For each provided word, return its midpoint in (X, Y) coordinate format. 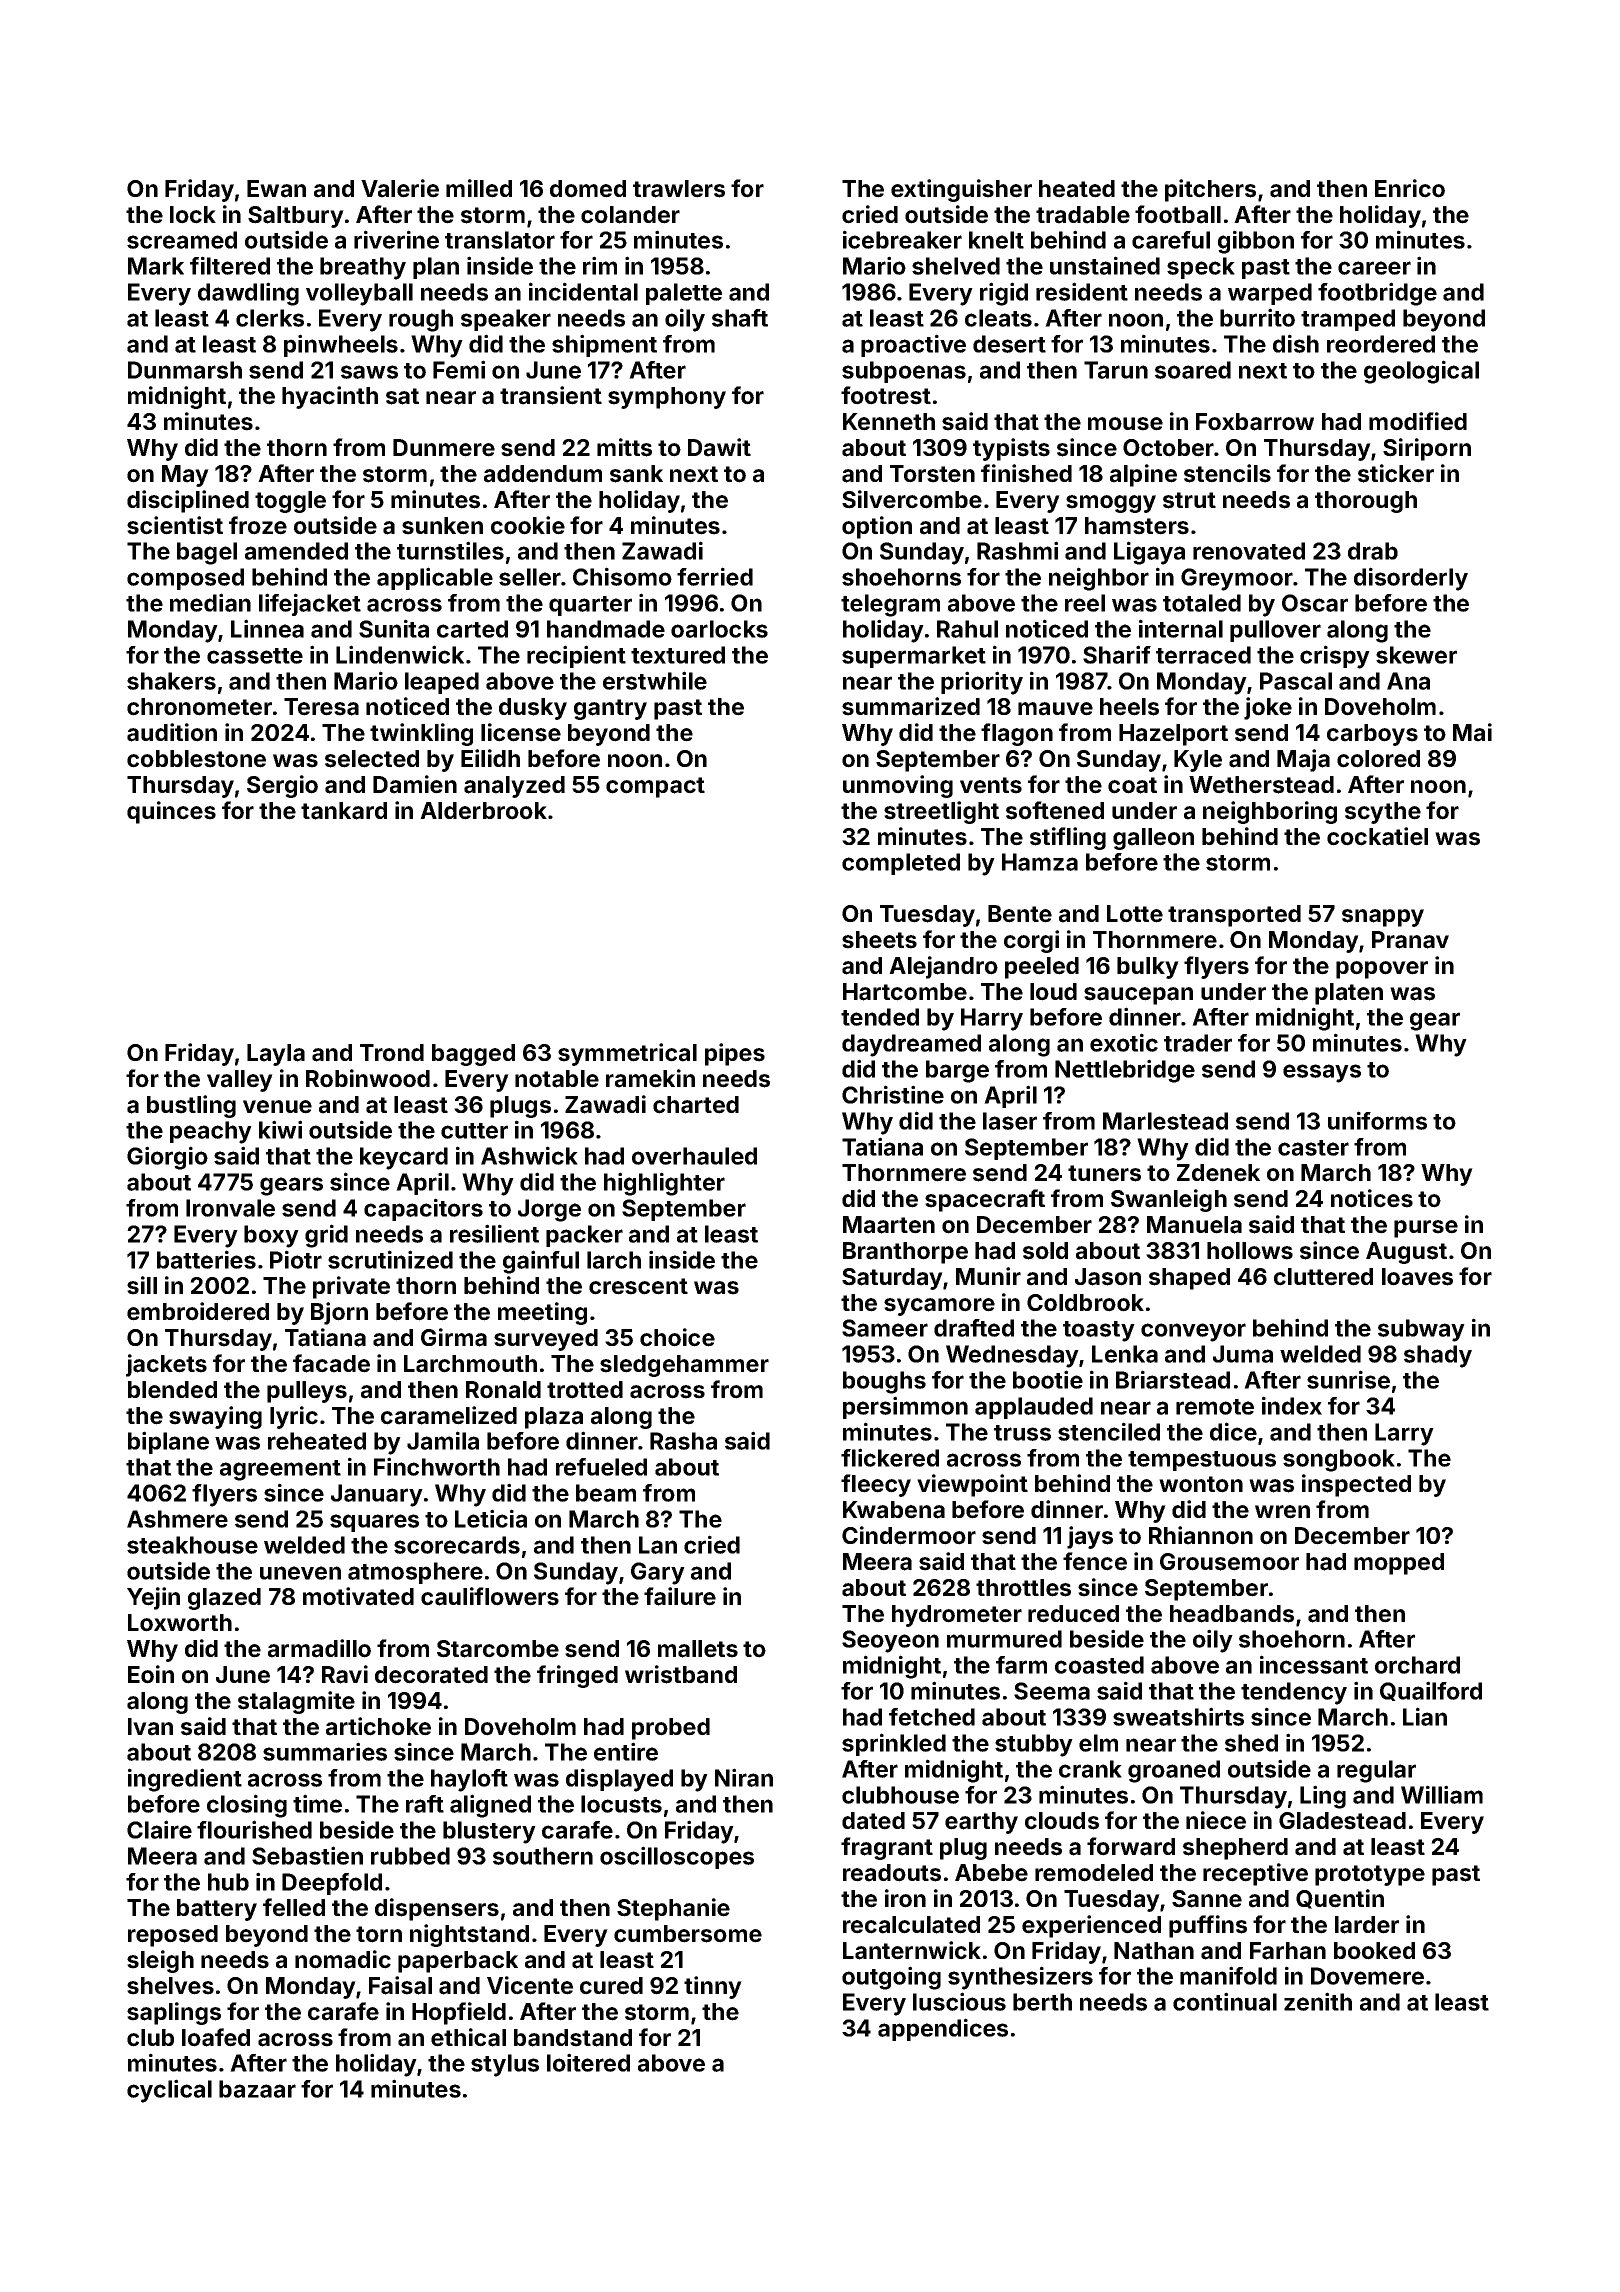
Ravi (345, 1674)
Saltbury (296, 217)
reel (1085, 603)
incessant (1314, 1664)
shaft (740, 318)
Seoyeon (890, 1641)
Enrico (1410, 188)
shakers (171, 681)
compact (655, 787)
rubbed (410, 1856)
